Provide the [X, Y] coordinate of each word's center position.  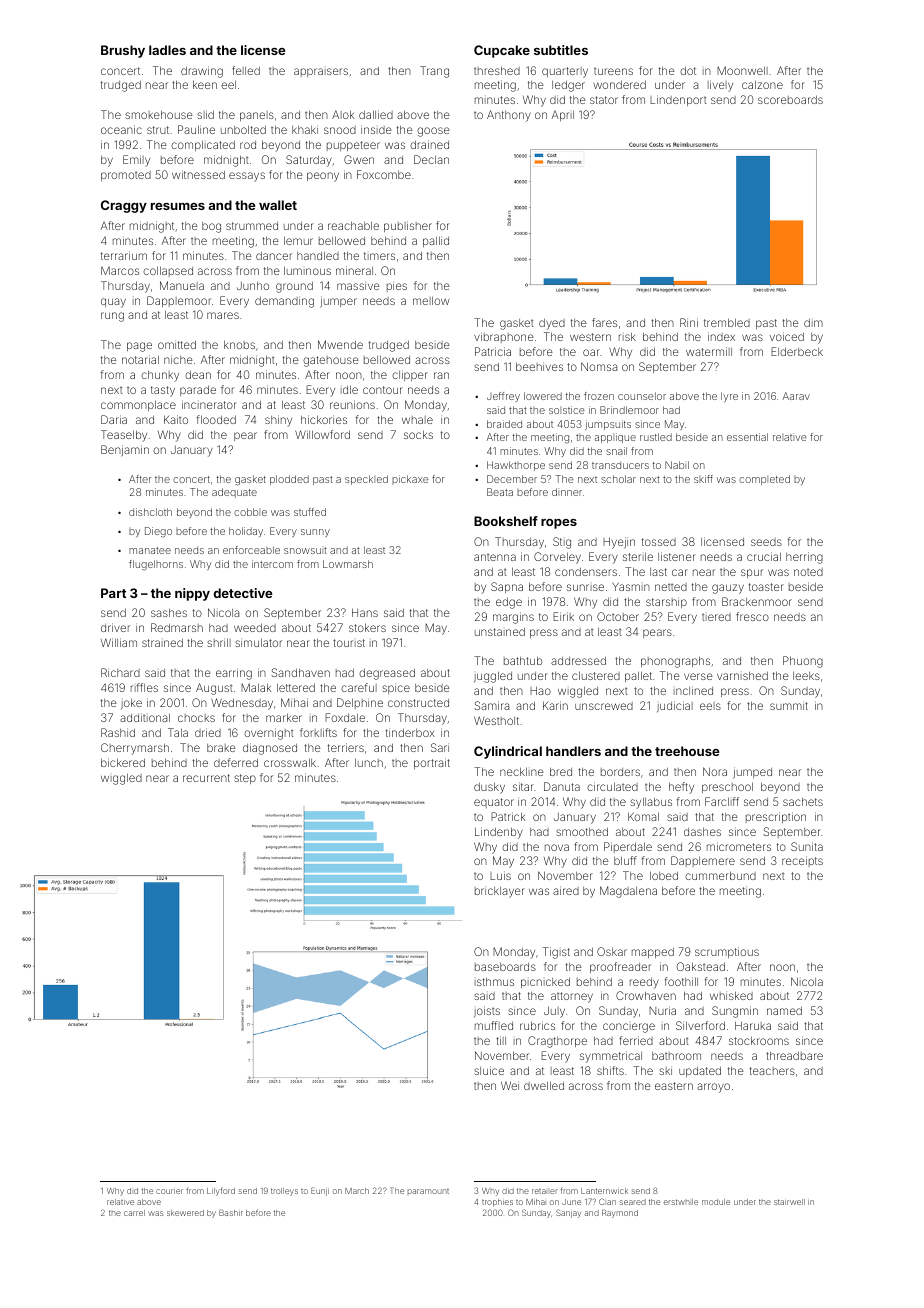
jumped [752, 773]
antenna [495, 557]
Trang [434, 72]
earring [234, 674]
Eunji [320, 1191]
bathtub [523, 660]
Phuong [803, 662]
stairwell [789, 1202]
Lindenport [678, 100]
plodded [289, 480]
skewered [185, 1213]
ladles [167, 50]
